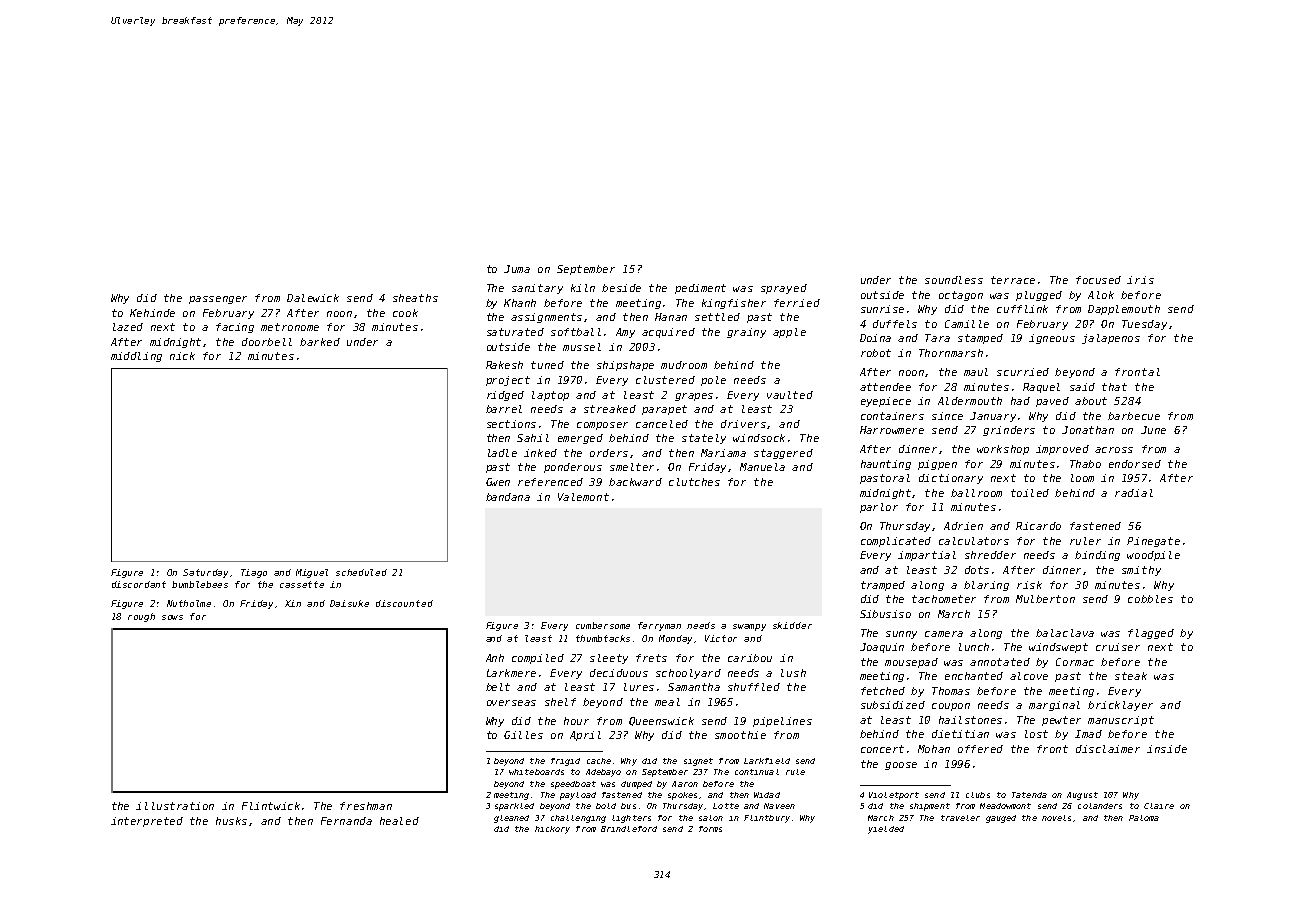  I want to click on drivers, so click(743, 424).
